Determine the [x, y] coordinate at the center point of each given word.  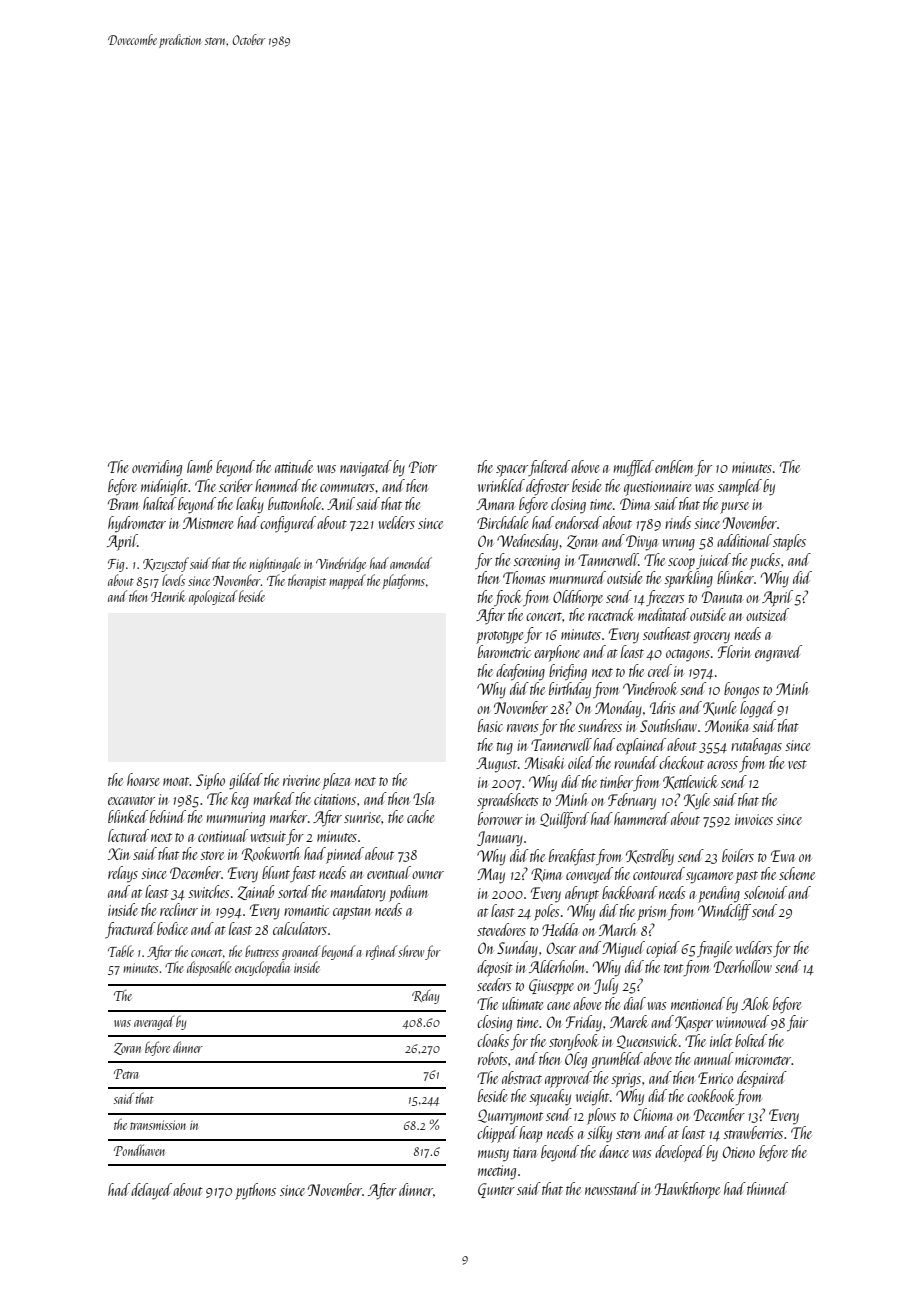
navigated [366, 468]
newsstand [612, 1188]
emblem [674, 466]
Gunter [496, 1190]
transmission [158, 1125]
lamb [199, 466]
